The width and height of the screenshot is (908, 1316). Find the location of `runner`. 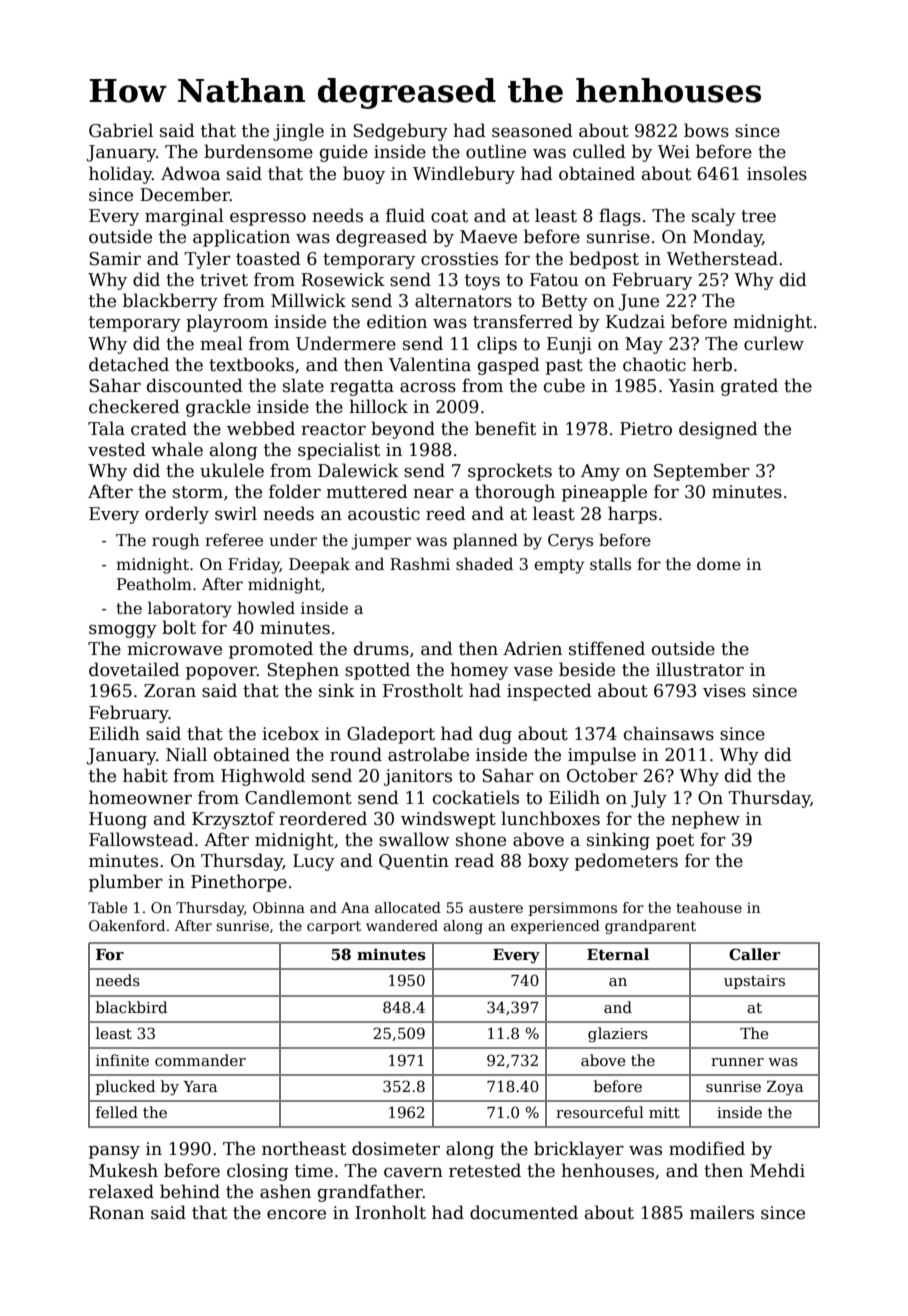

runner is located at coordinates (737, 1062).
